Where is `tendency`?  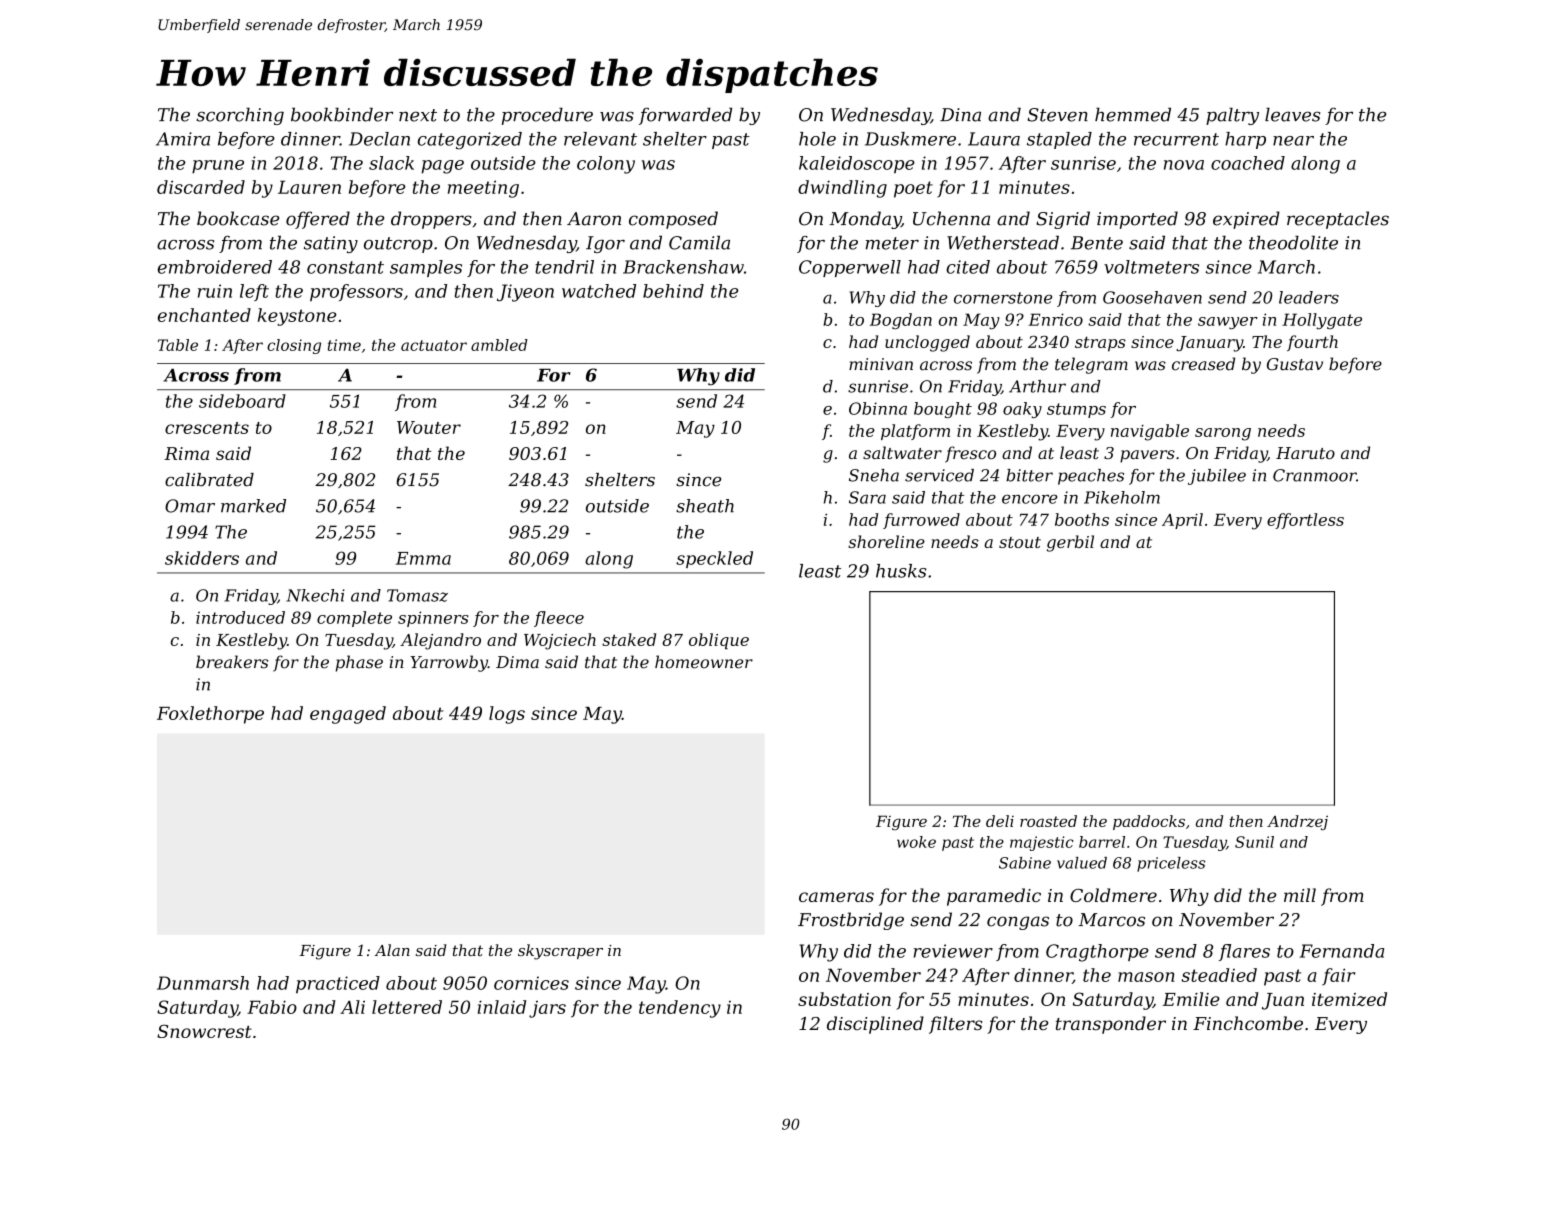
tendency is located at coordinates (680, 1009).
